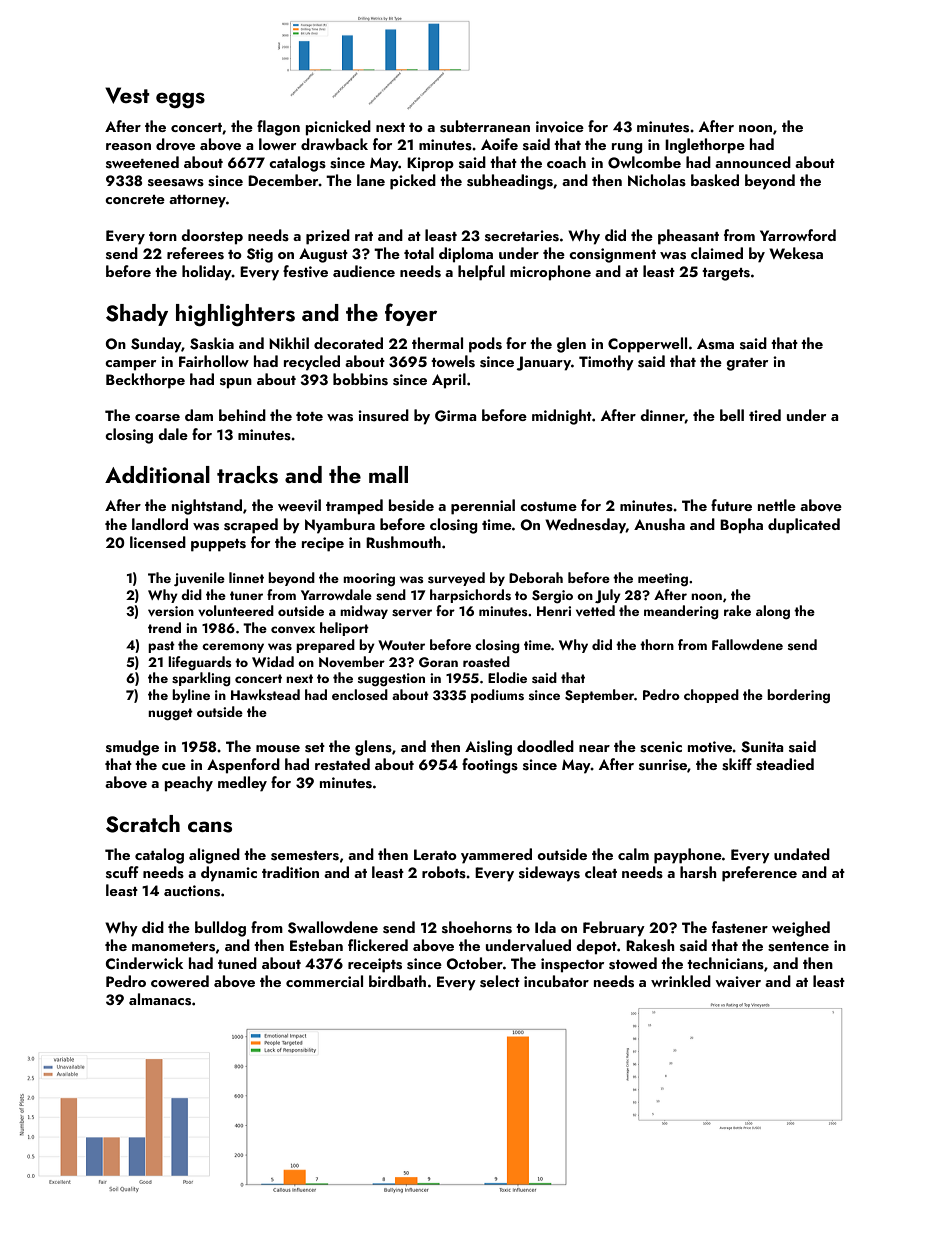 The height and width of the image is (1233, 952). I want to click on steadied, so click(785, 764).
